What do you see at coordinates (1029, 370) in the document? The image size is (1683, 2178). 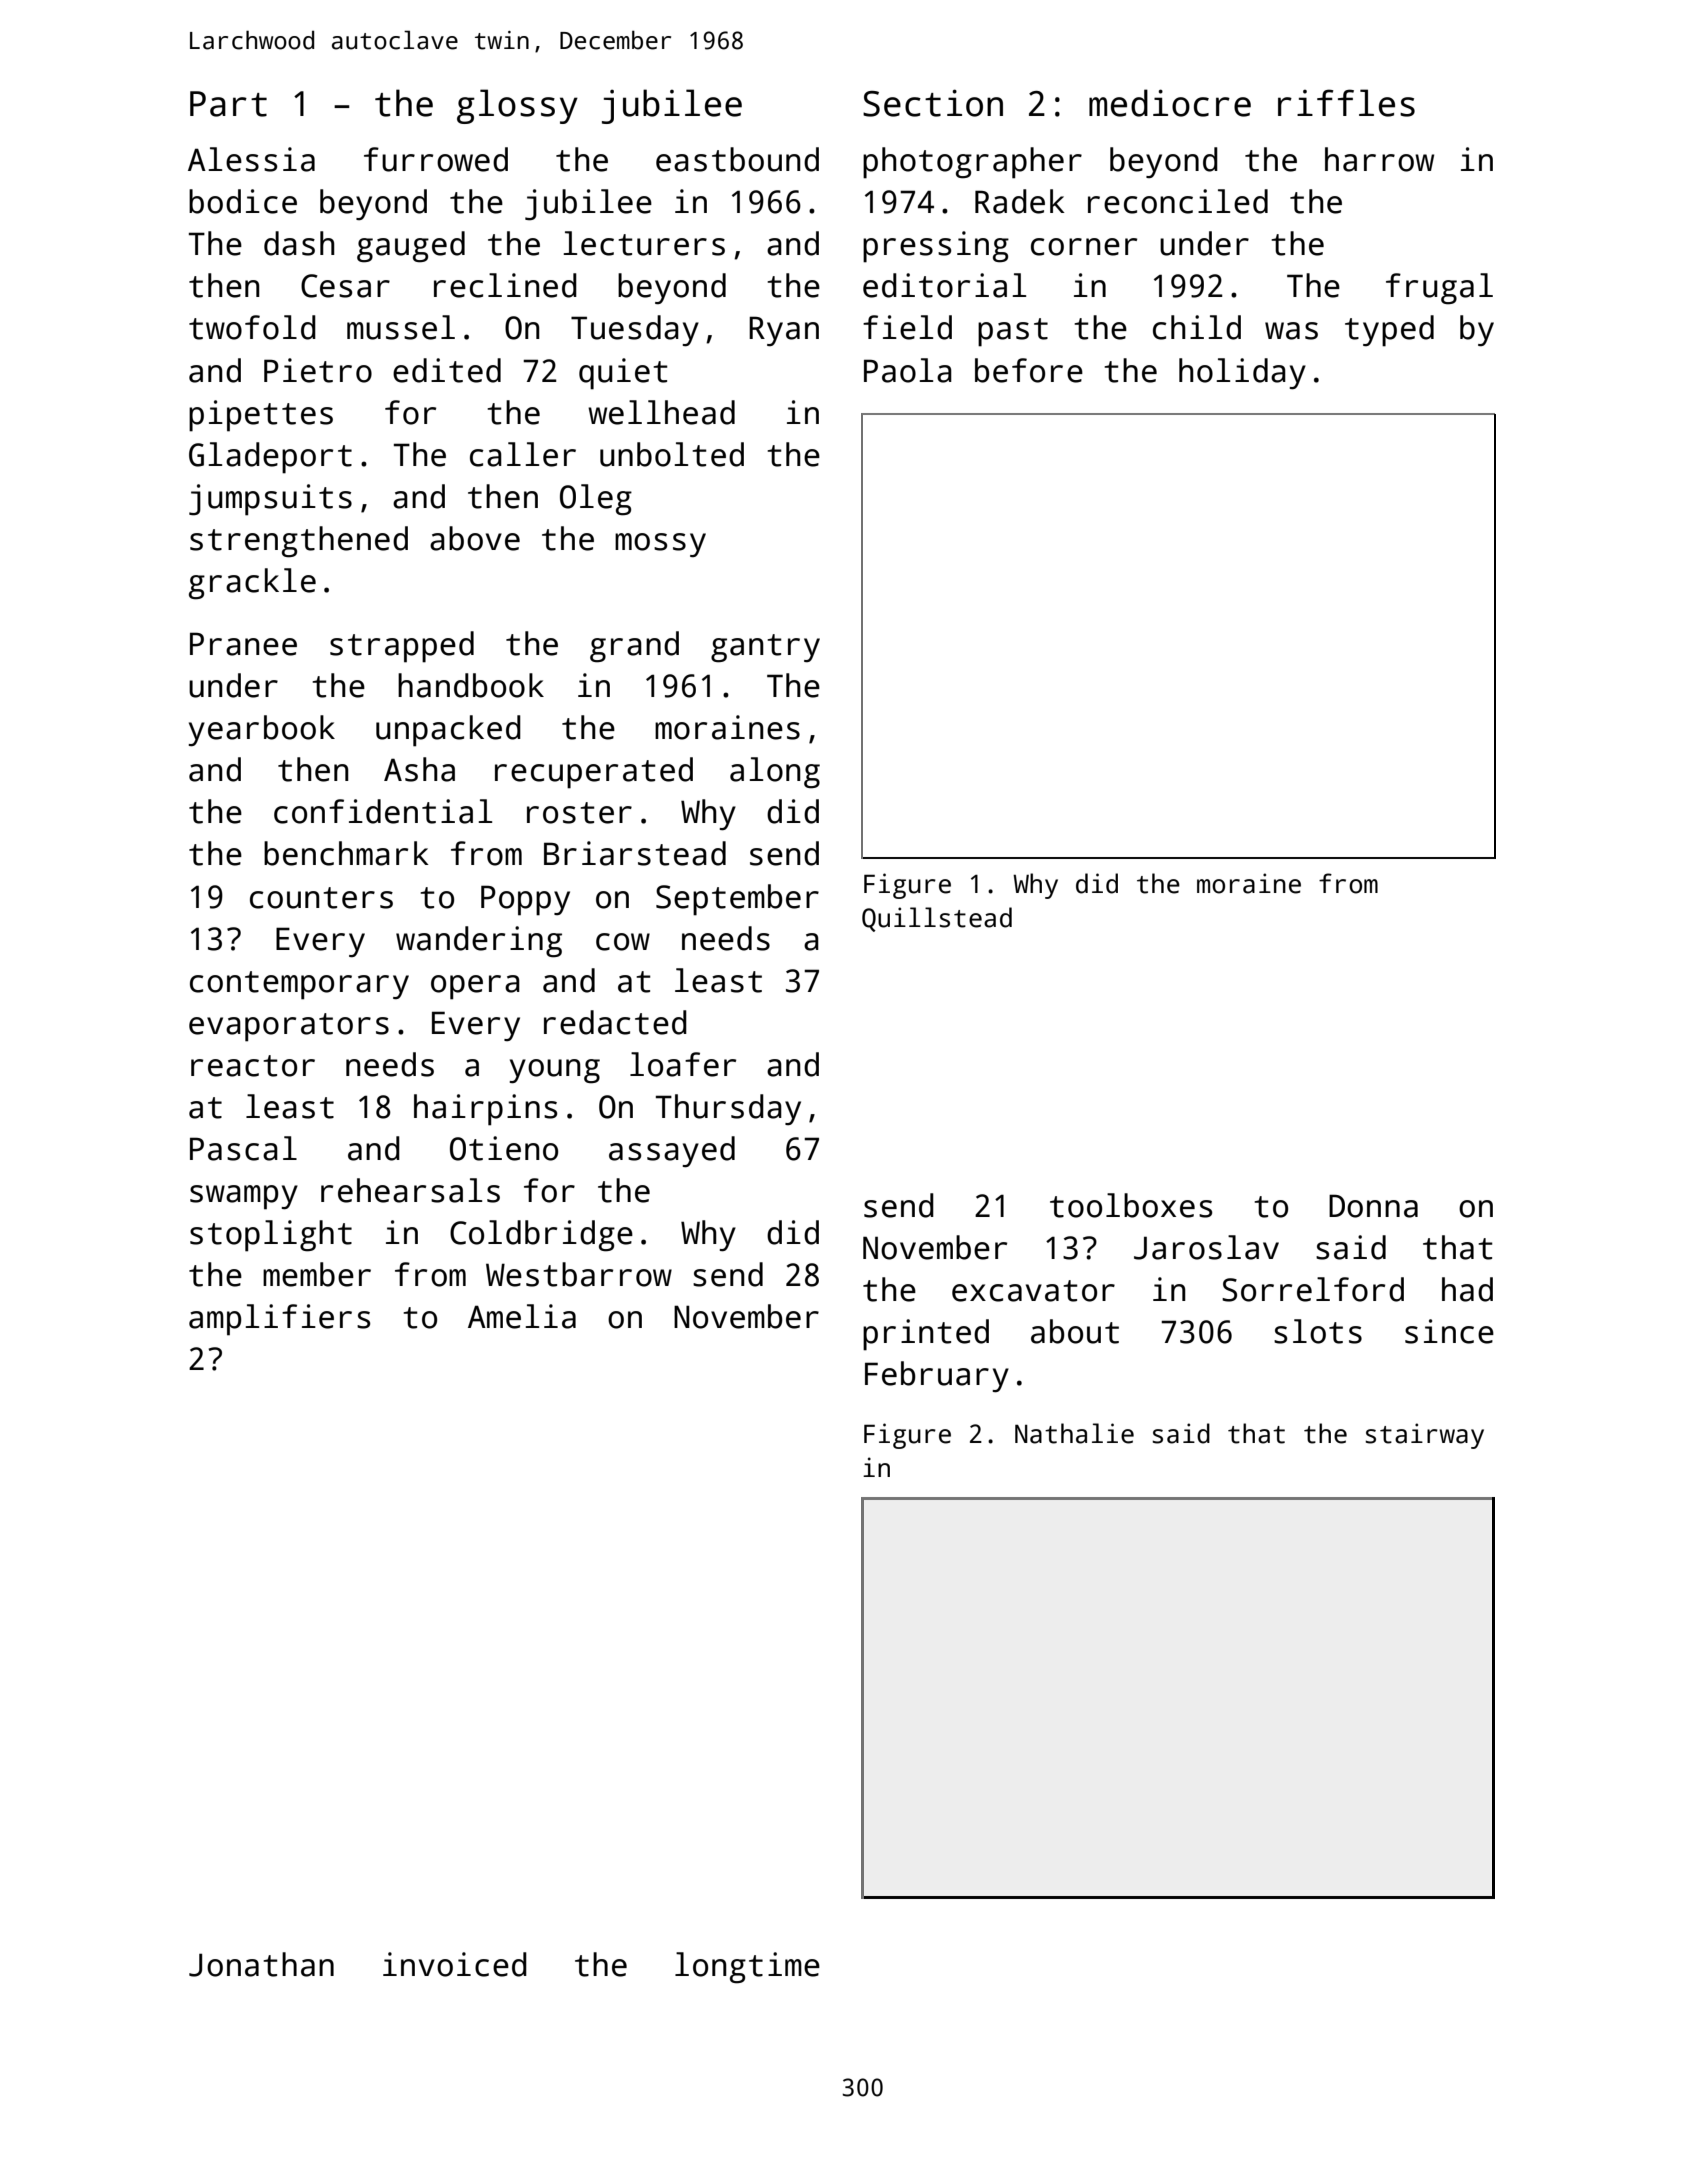 I see `before` at bounding box center [1029, 370].
